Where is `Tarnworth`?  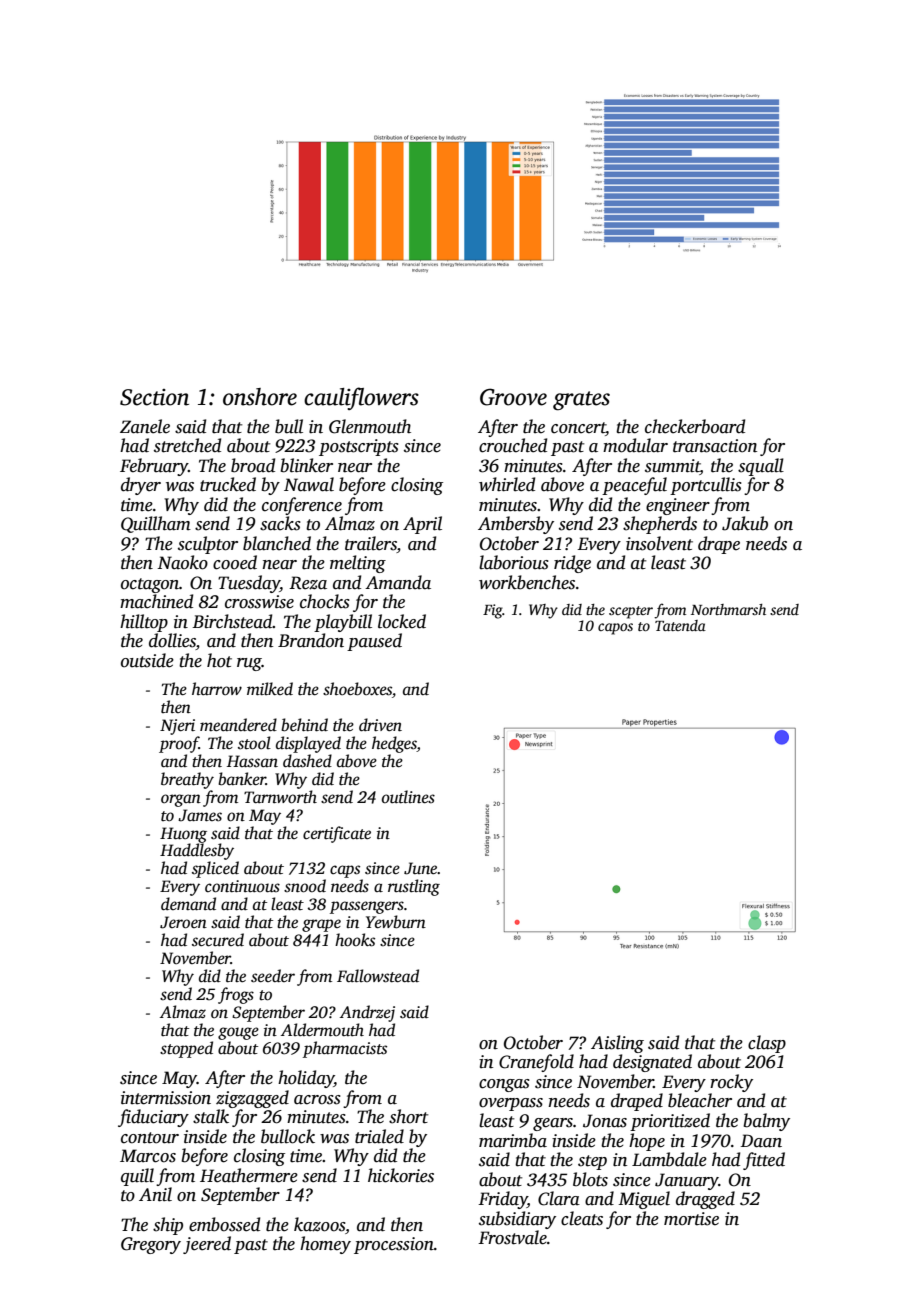
Tarnworth is located at coordinates (280, 797).
